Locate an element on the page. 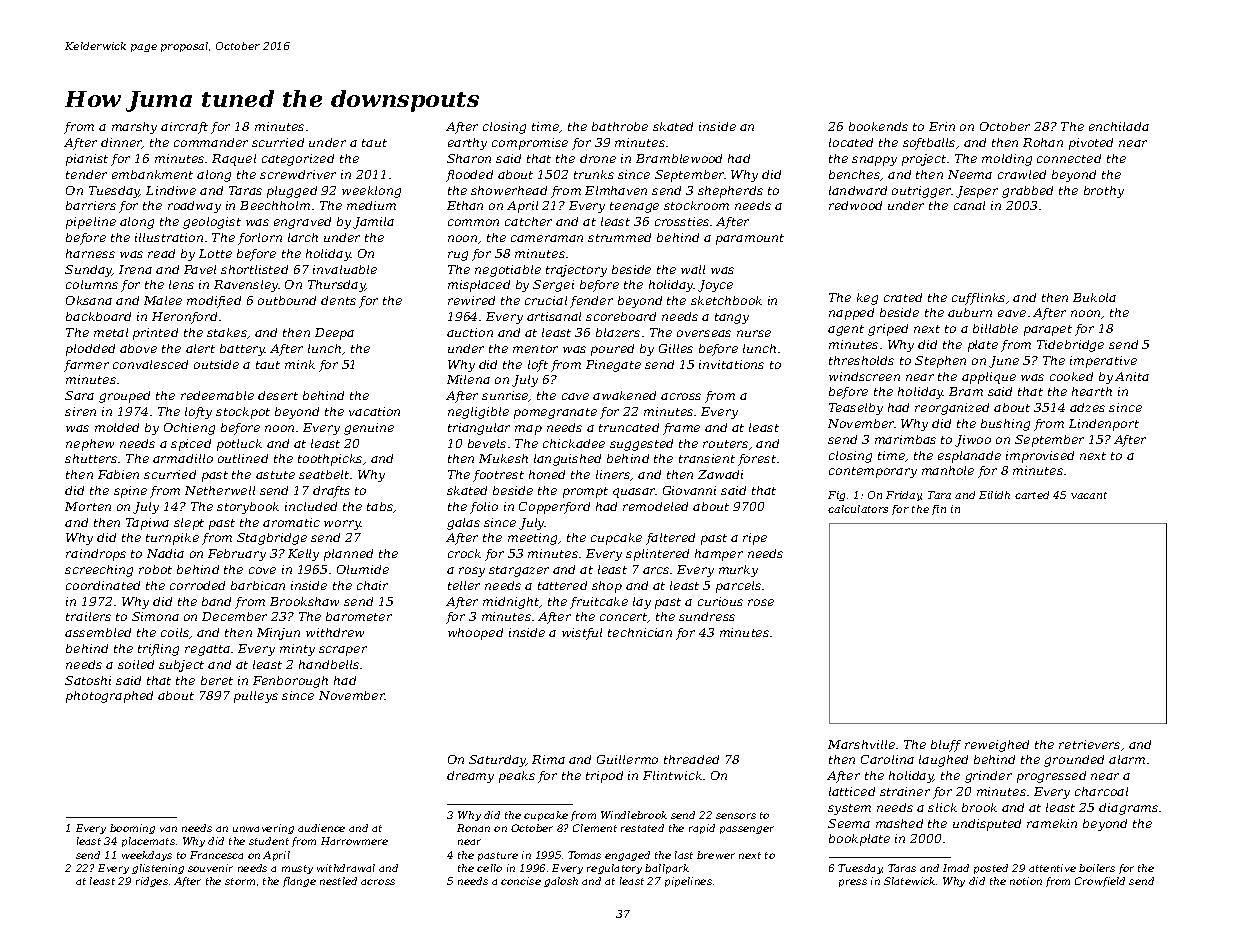  ramekin is located at coordinates (1052, 823).
